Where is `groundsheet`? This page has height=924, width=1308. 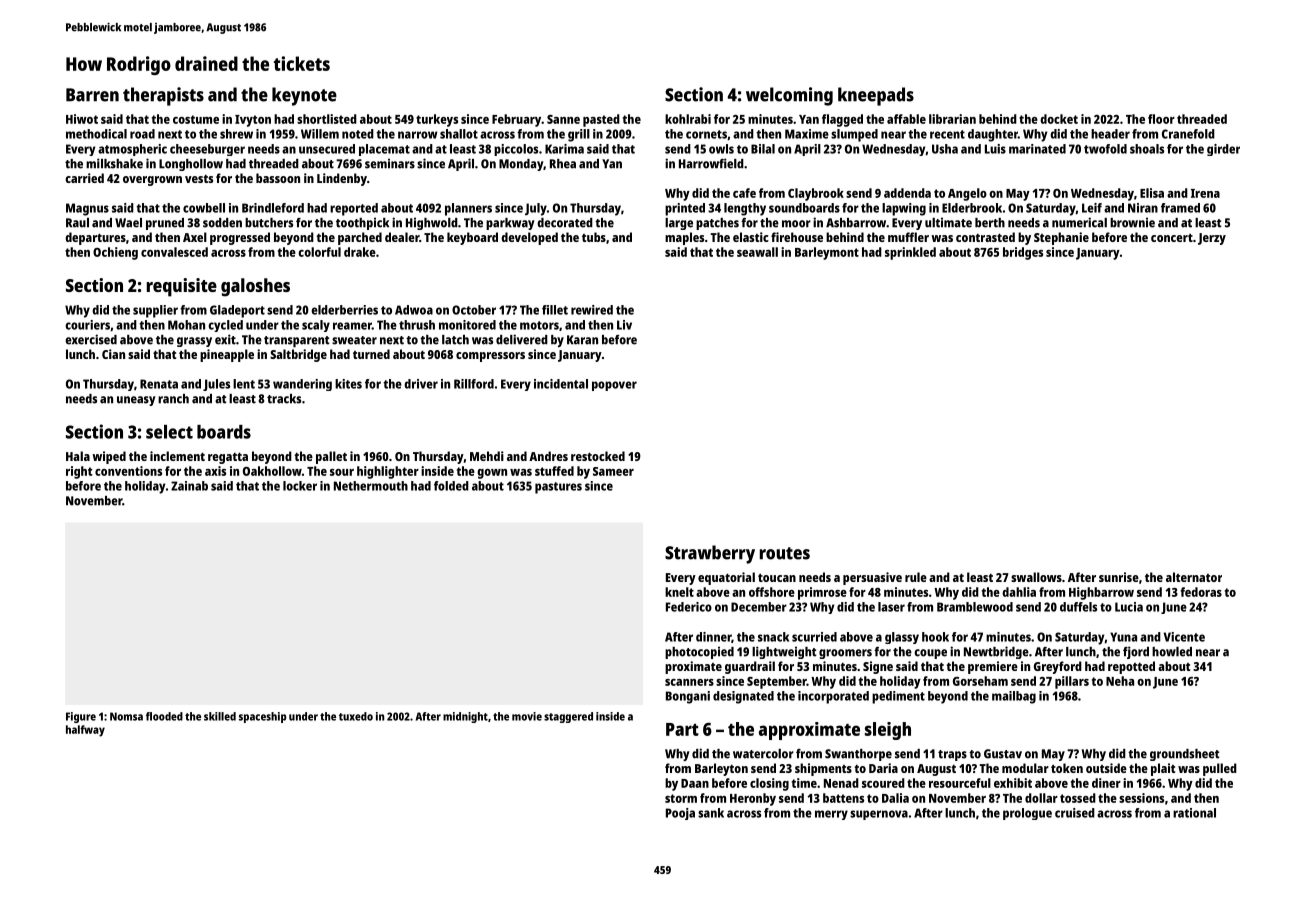
groundsheet is located at coordinates (1185, 755).
